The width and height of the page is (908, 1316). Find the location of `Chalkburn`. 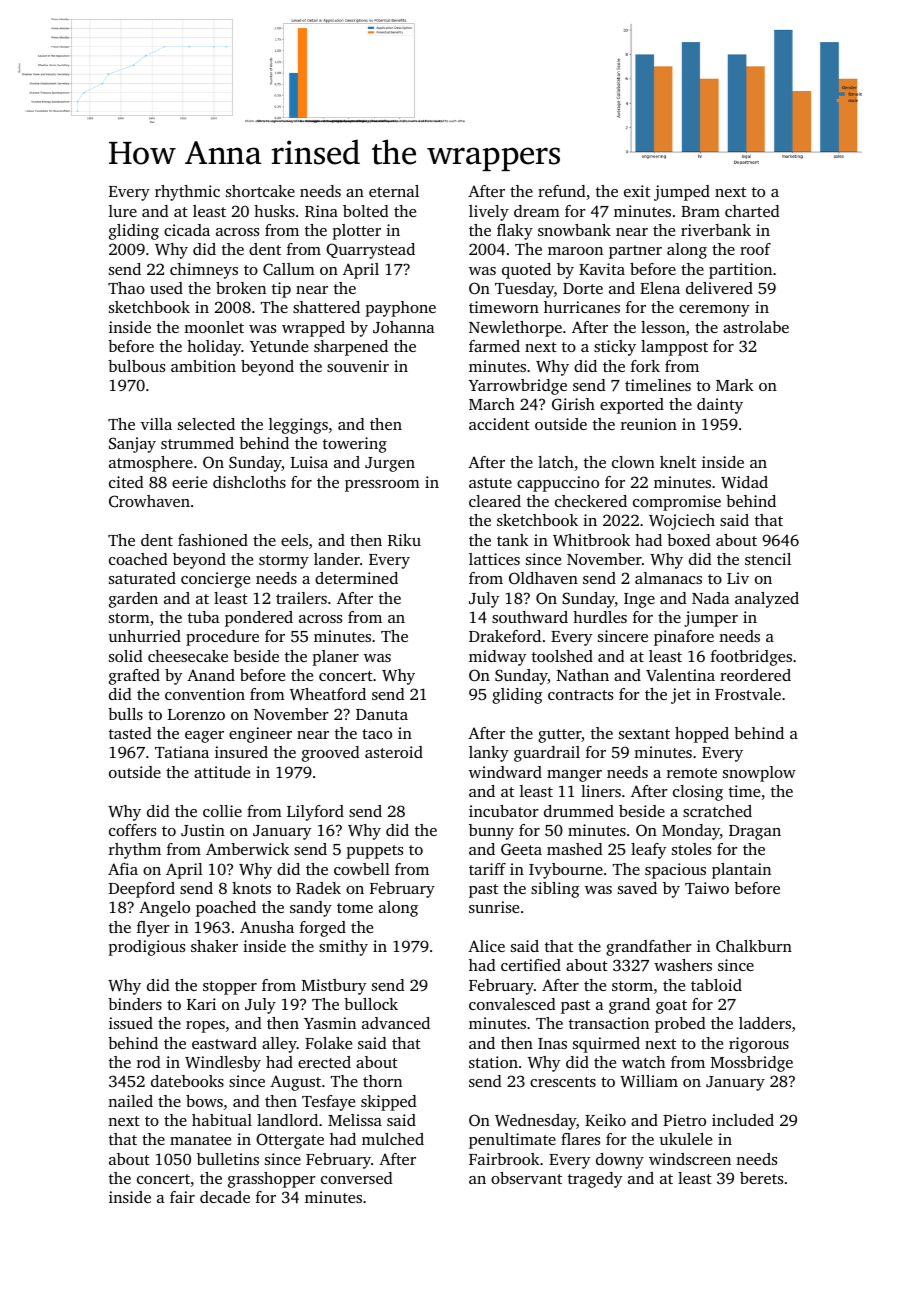

Chalkburn is located at coordinates (754, 946).
